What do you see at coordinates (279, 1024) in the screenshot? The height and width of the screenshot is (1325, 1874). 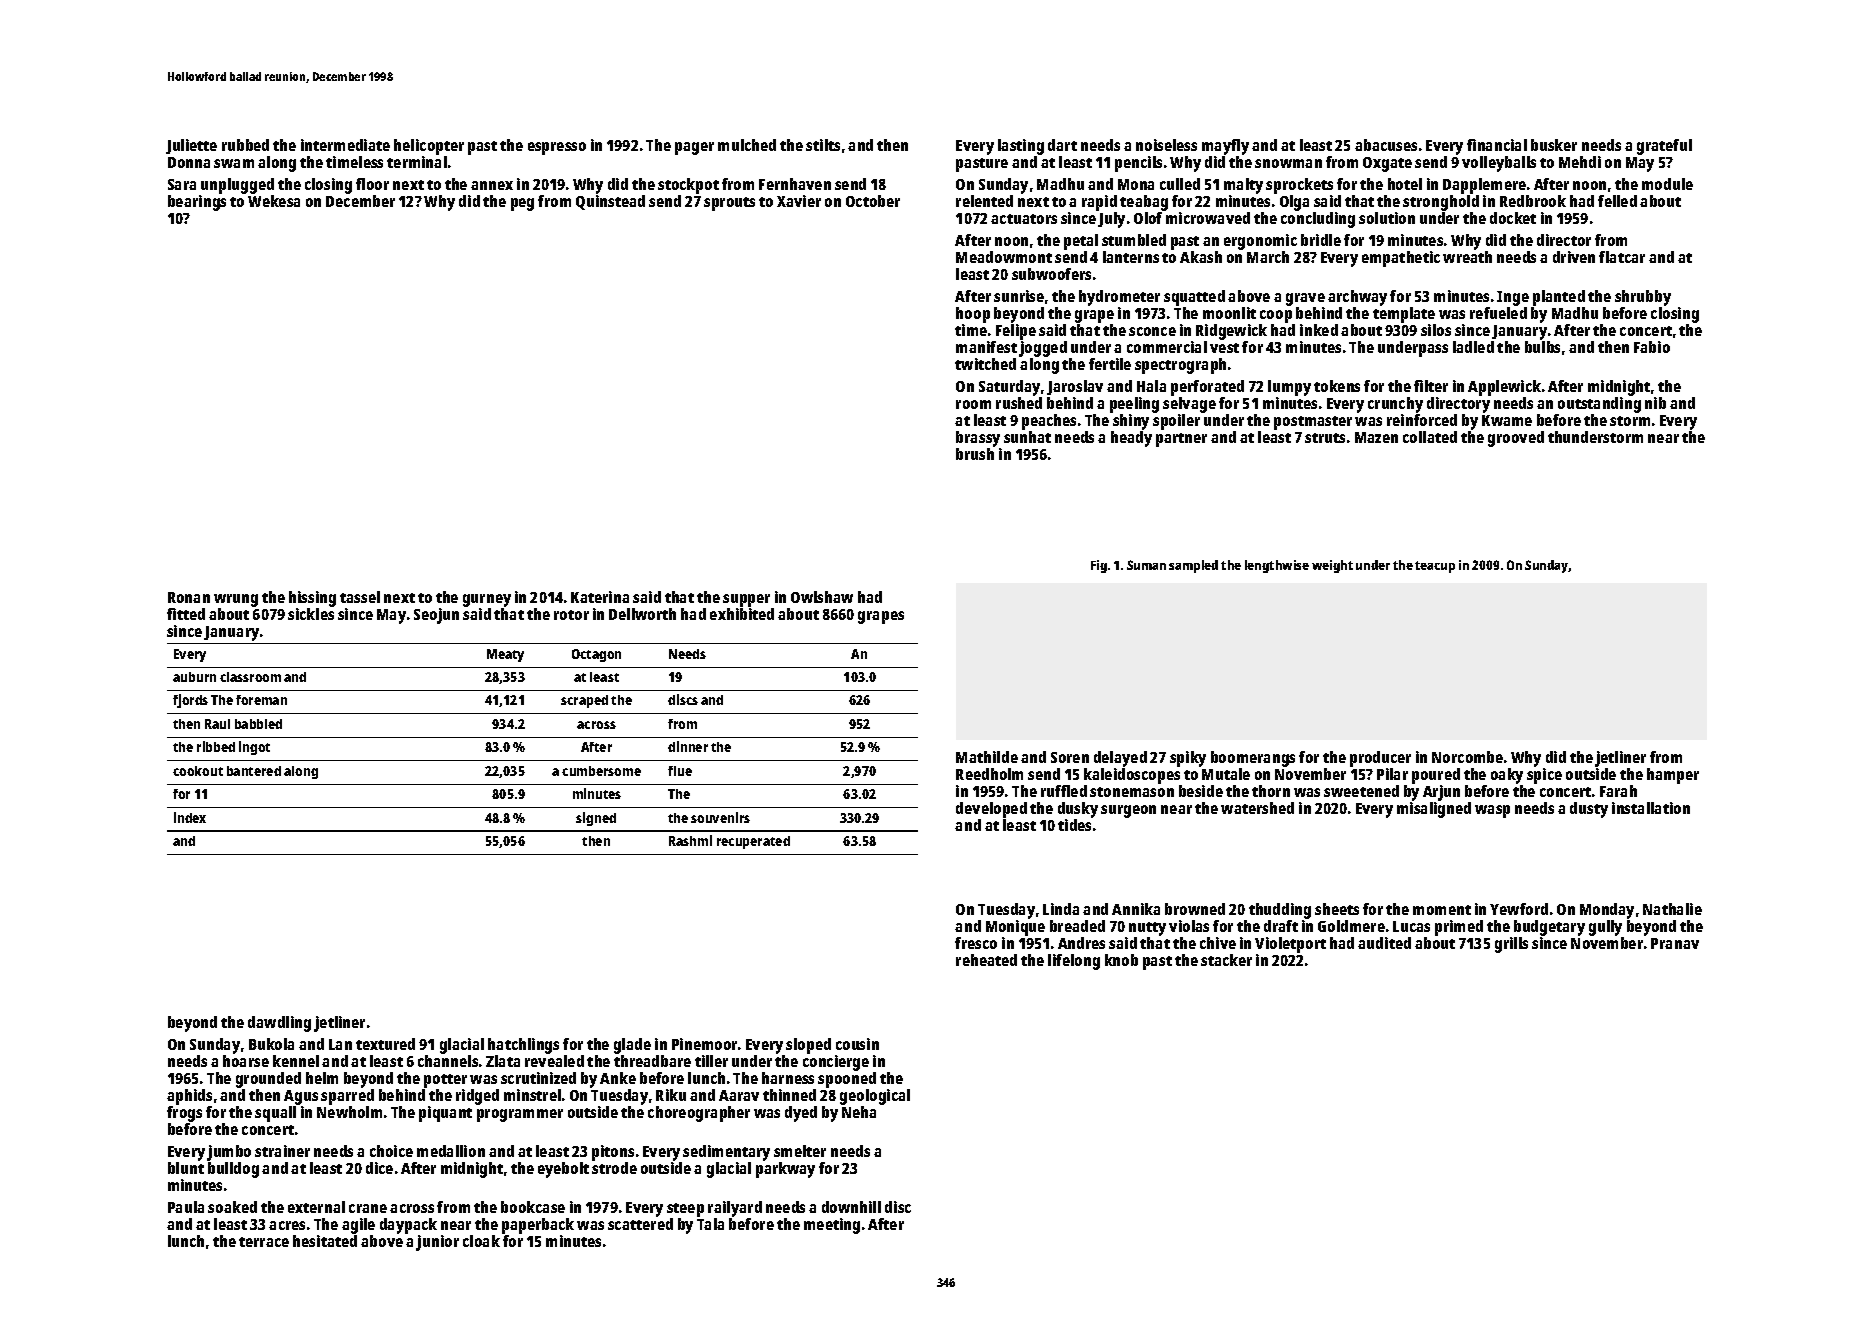 I see `dawdling` at bounding box center [279, 1024].
